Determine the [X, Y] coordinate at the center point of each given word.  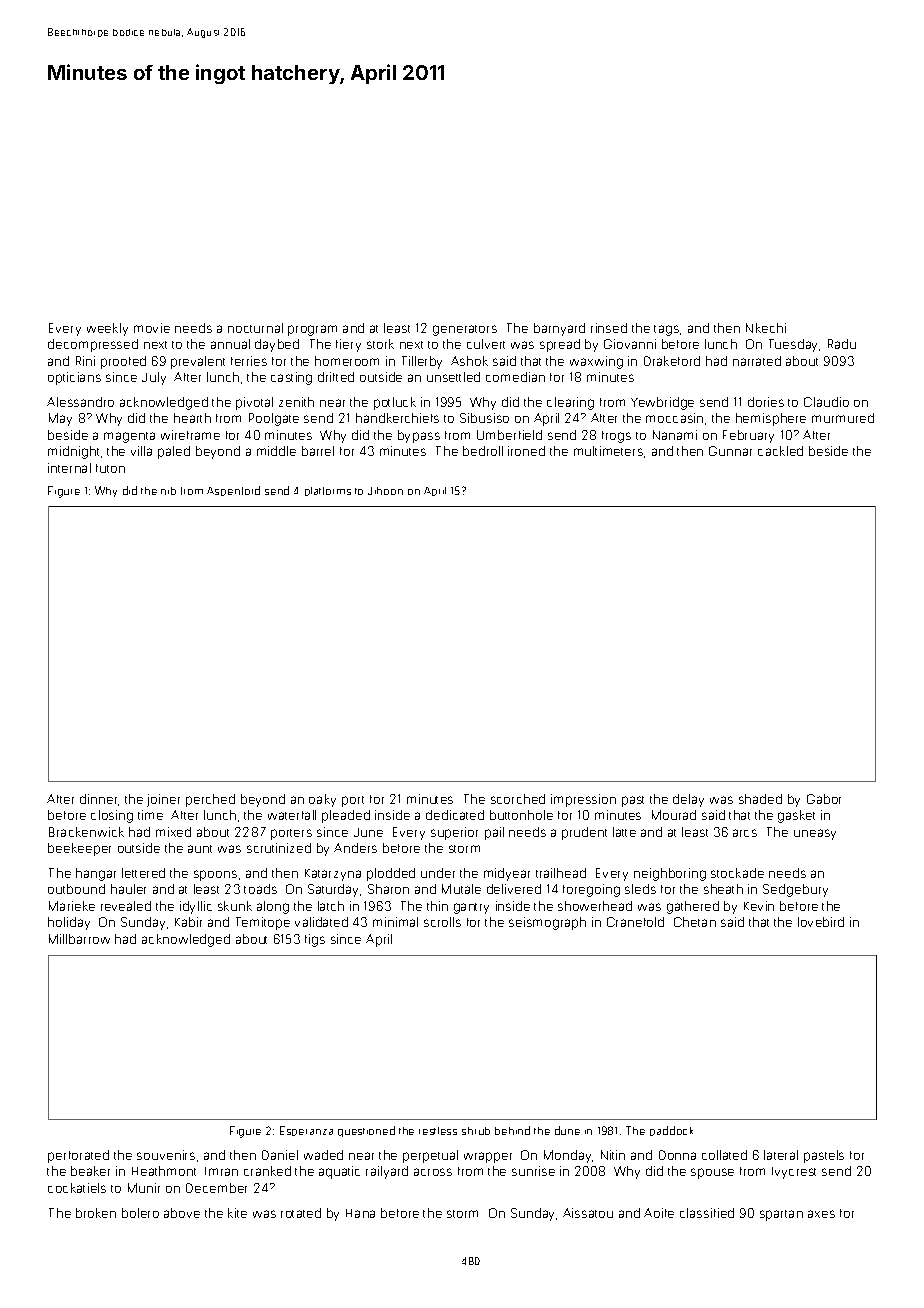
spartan [781, 1215]
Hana [360, 1213]
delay [688, 800]
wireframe [190, 435]
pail [494, 833]
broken [96, 1213]
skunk [235, 906]
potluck [395, 403]
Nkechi [766, 328]
